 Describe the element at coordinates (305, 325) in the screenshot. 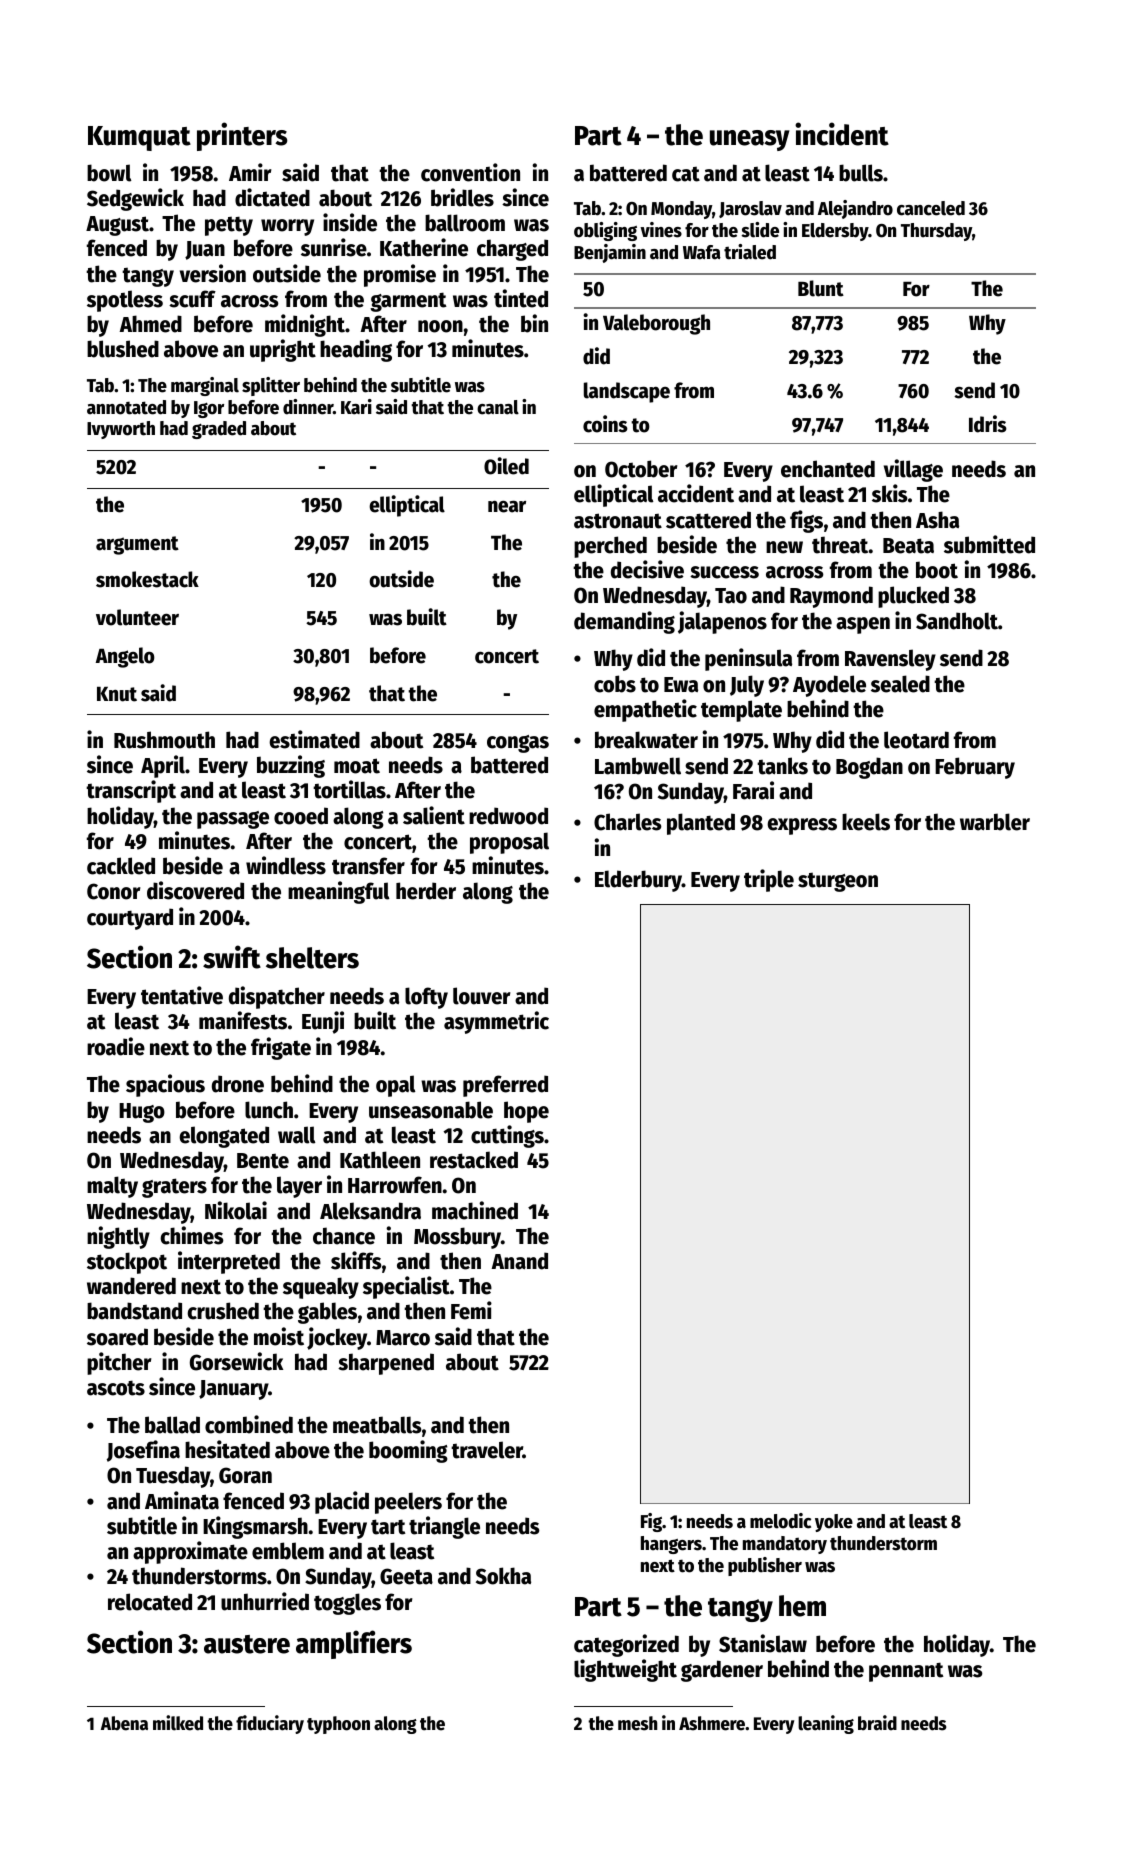

I see `midnight` at that location.
